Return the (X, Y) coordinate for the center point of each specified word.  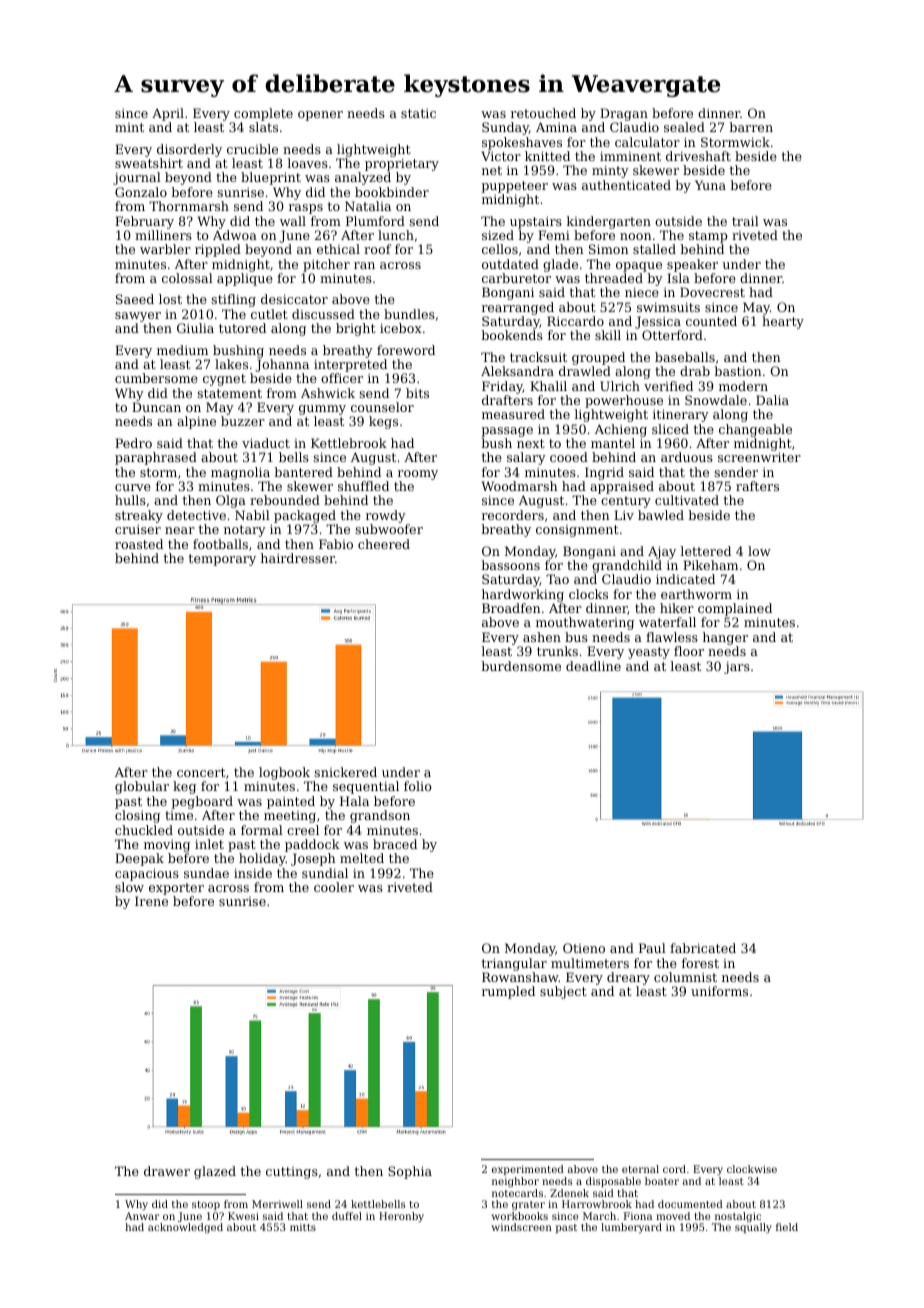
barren (751, 127)
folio (418, 786)
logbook (284, 773)
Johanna (282, 365)
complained (735, 609)
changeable (755, 430)
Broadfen (511, 608)
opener (320, 116)
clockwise (752, 1169)
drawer (167, 1171)
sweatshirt (149, 163)
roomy (418, 475)
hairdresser (298, 558)
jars (737, 667)
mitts (303, 1227)
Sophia (410, 1172)
